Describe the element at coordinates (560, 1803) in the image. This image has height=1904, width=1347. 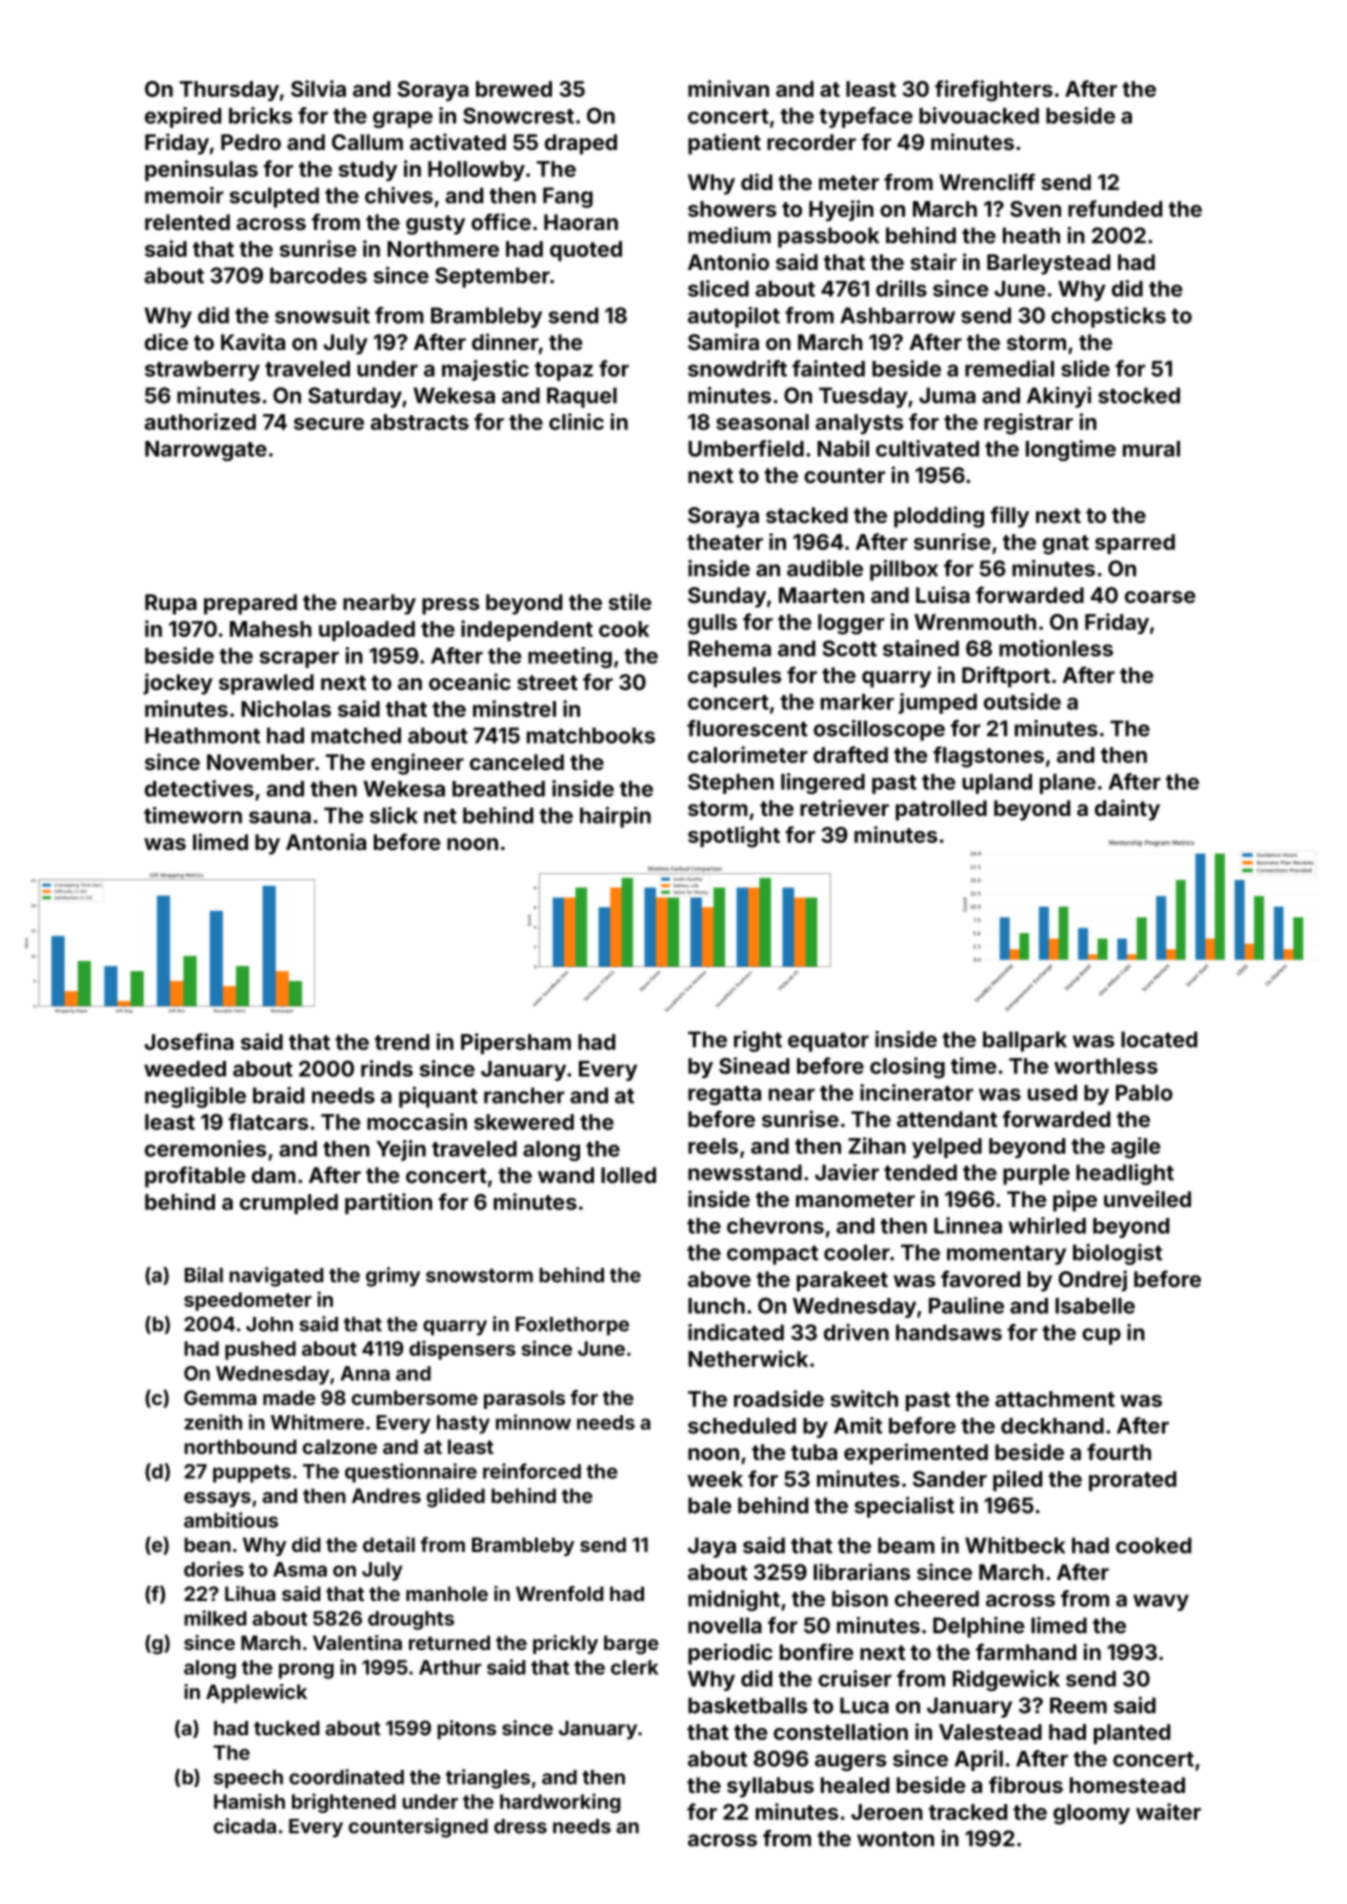
I see `hardworking` at that location.
